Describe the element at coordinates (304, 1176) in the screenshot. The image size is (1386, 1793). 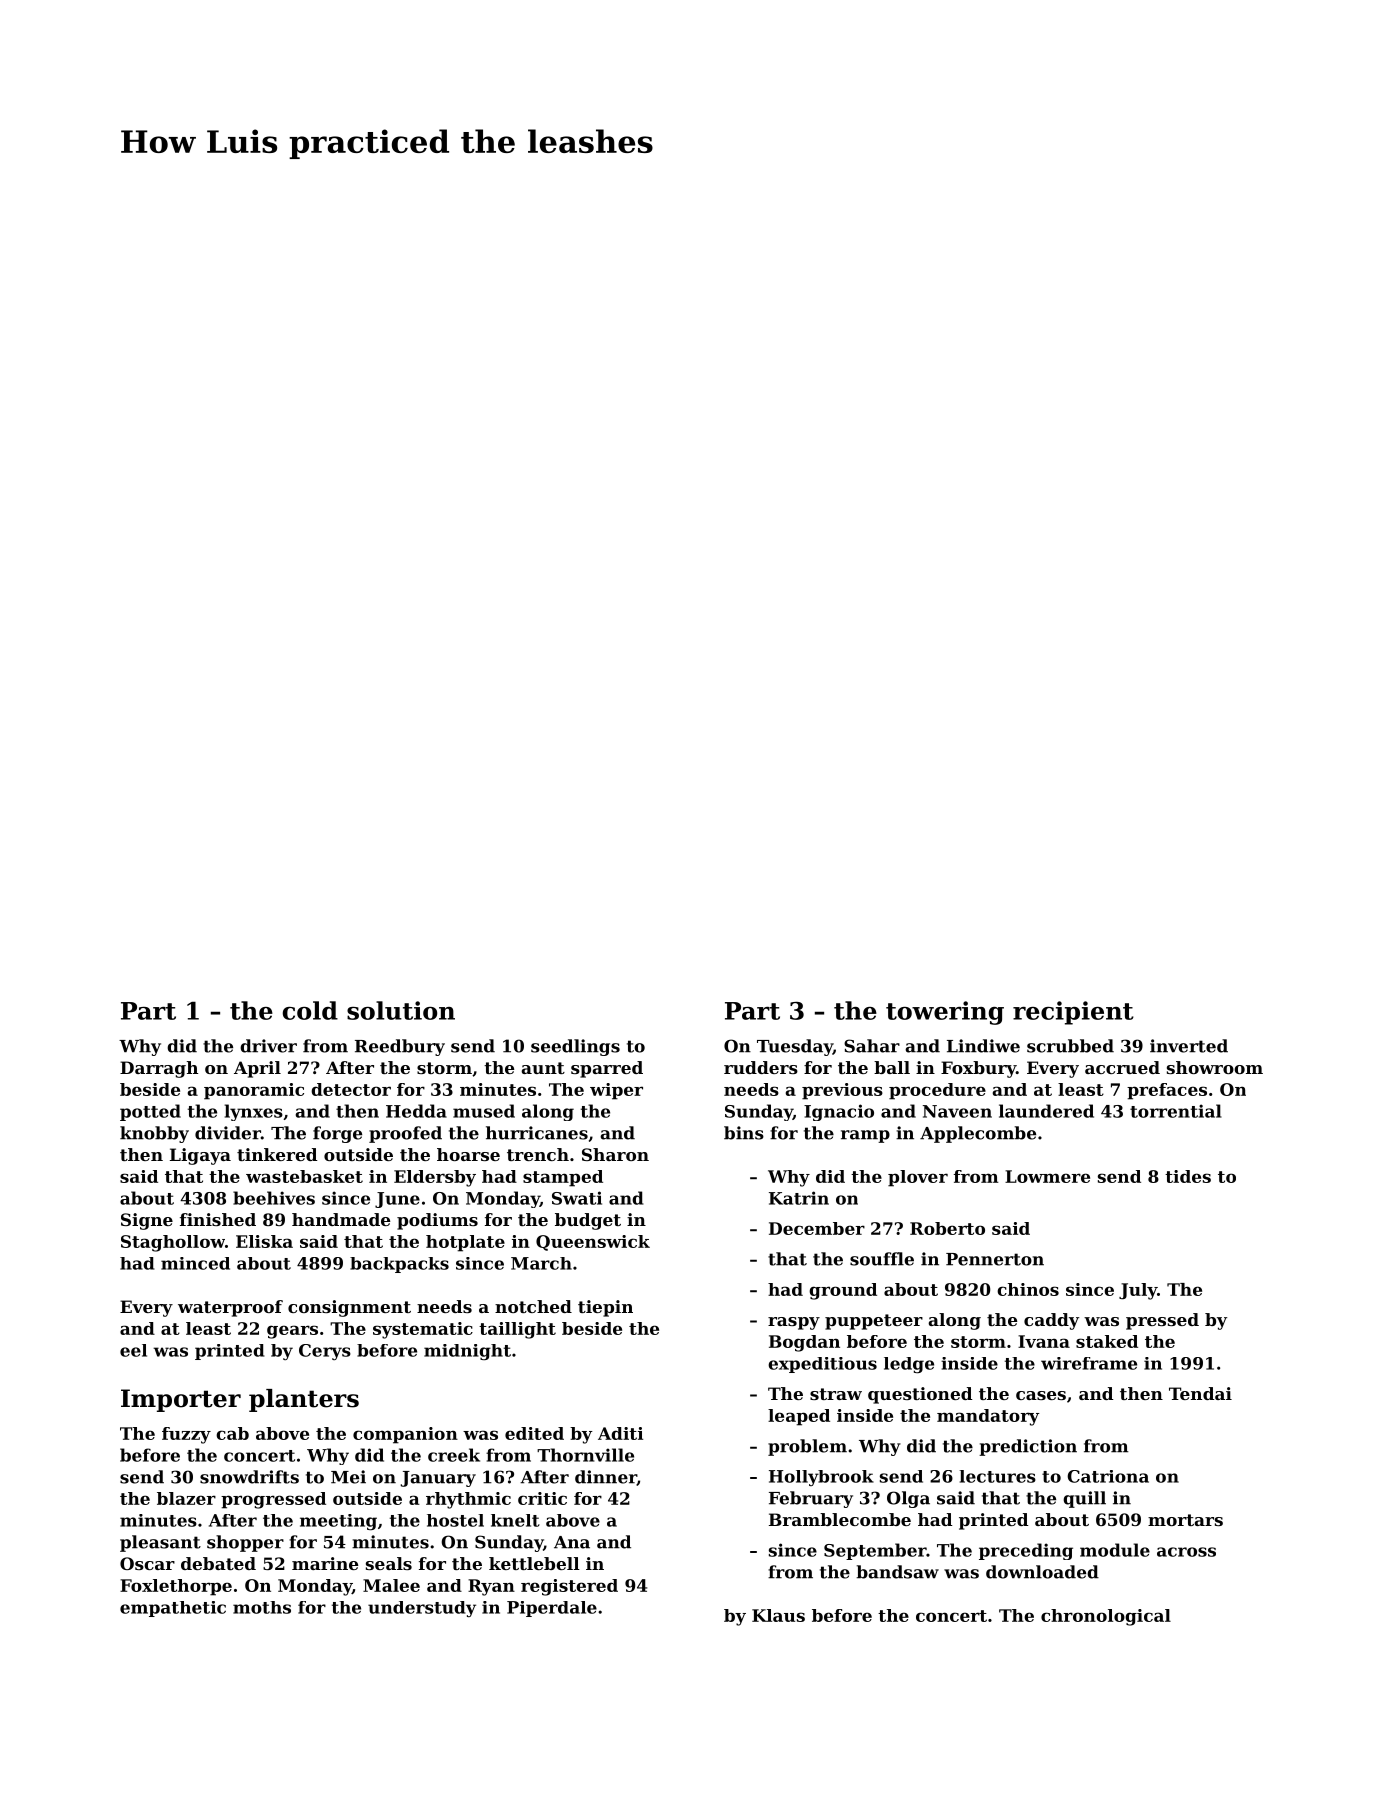
I see `wastebasket` at that location.
